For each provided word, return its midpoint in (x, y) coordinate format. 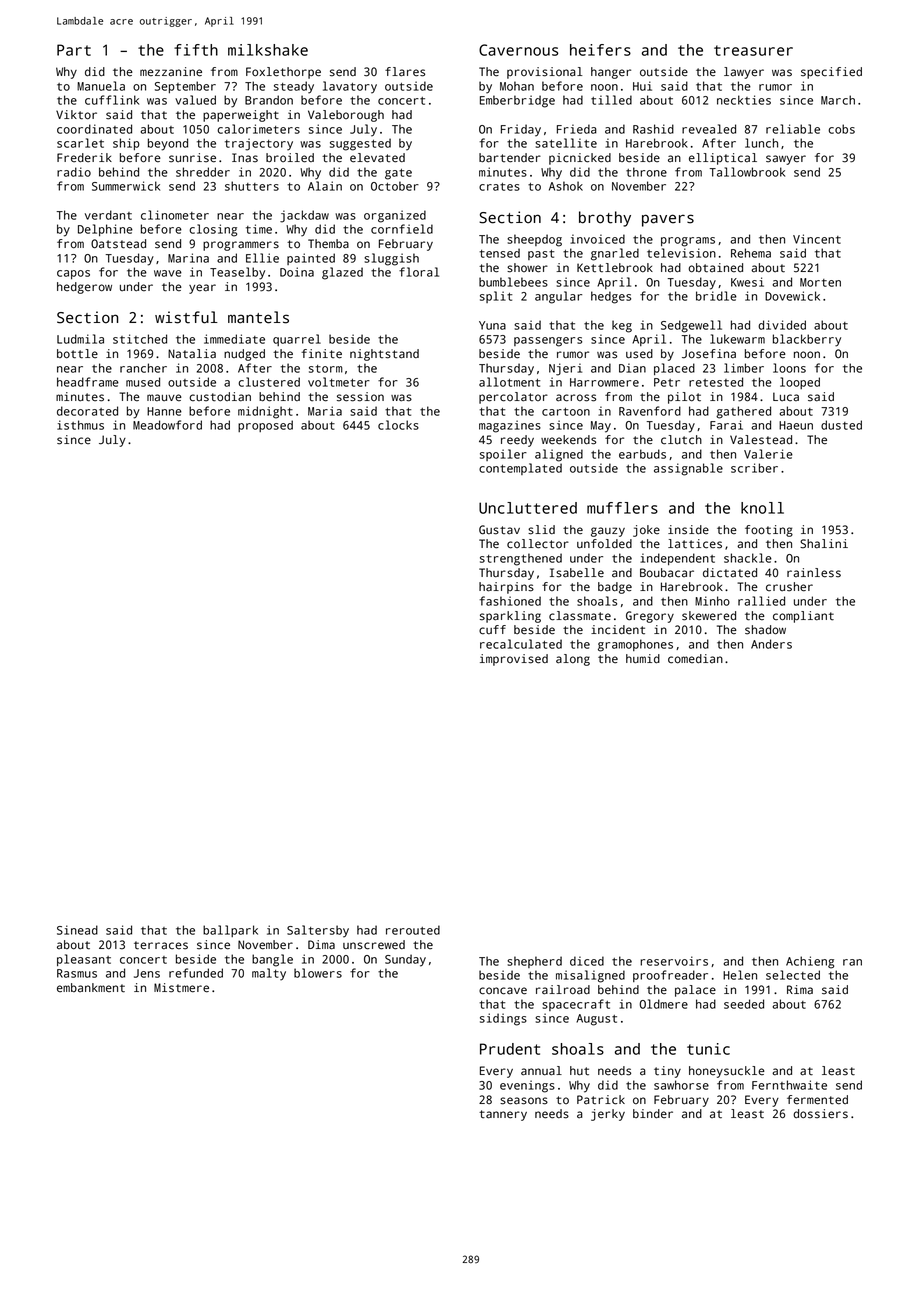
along (573, 660)
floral (419, 272)
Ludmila (80, 339)
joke (646, 531)
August (596, 1020)
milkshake (268, 50)
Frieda (577, 129)
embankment (91, 988)
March (838, 100)
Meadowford (167, 425)
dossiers (820, 1114)
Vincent (817, 239)
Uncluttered (528, 508)
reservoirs (674, 961)
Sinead (77, 930)
